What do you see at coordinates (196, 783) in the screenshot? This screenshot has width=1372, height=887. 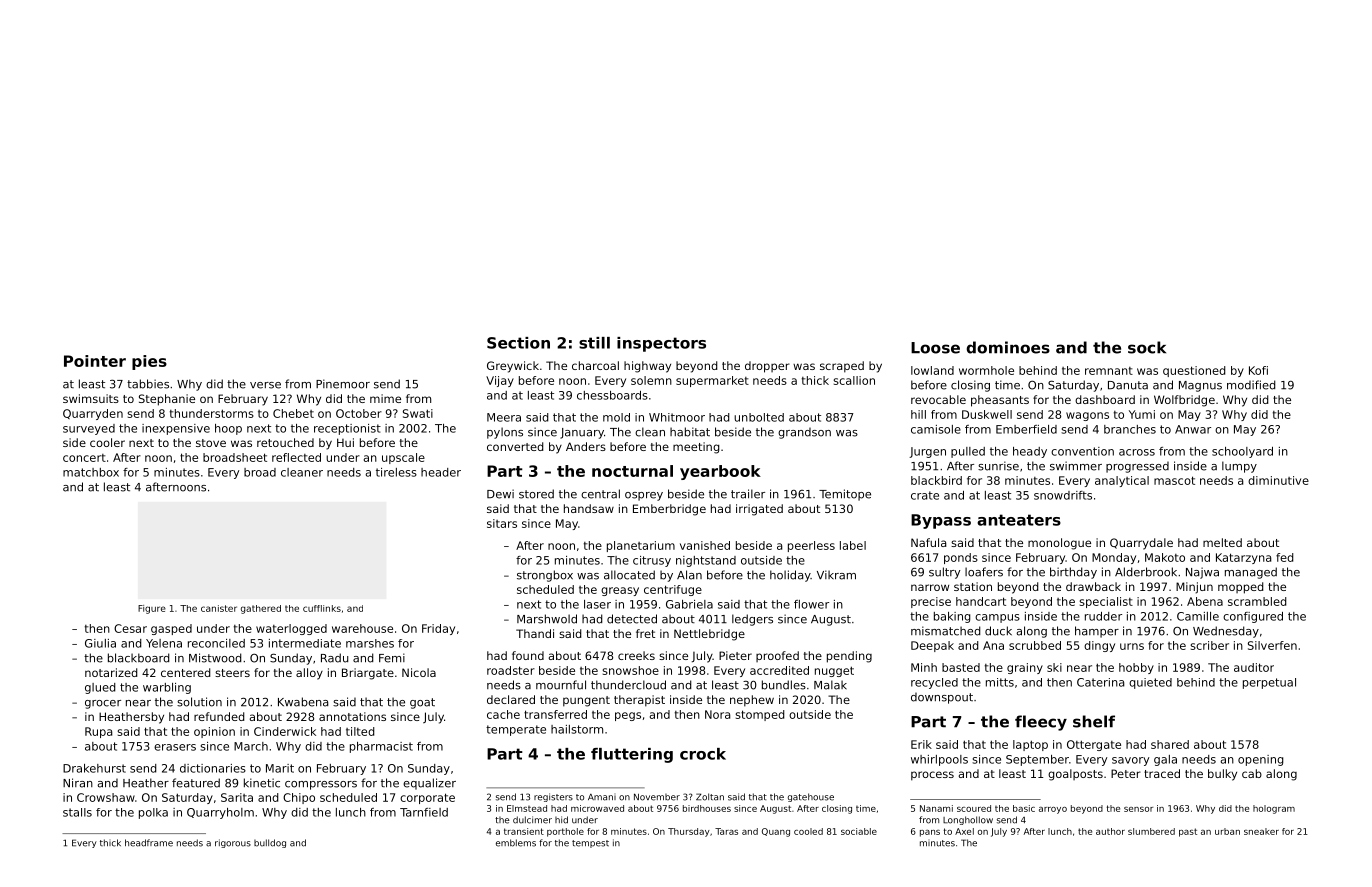 I see `featured` at bounding box center [196, 783].
